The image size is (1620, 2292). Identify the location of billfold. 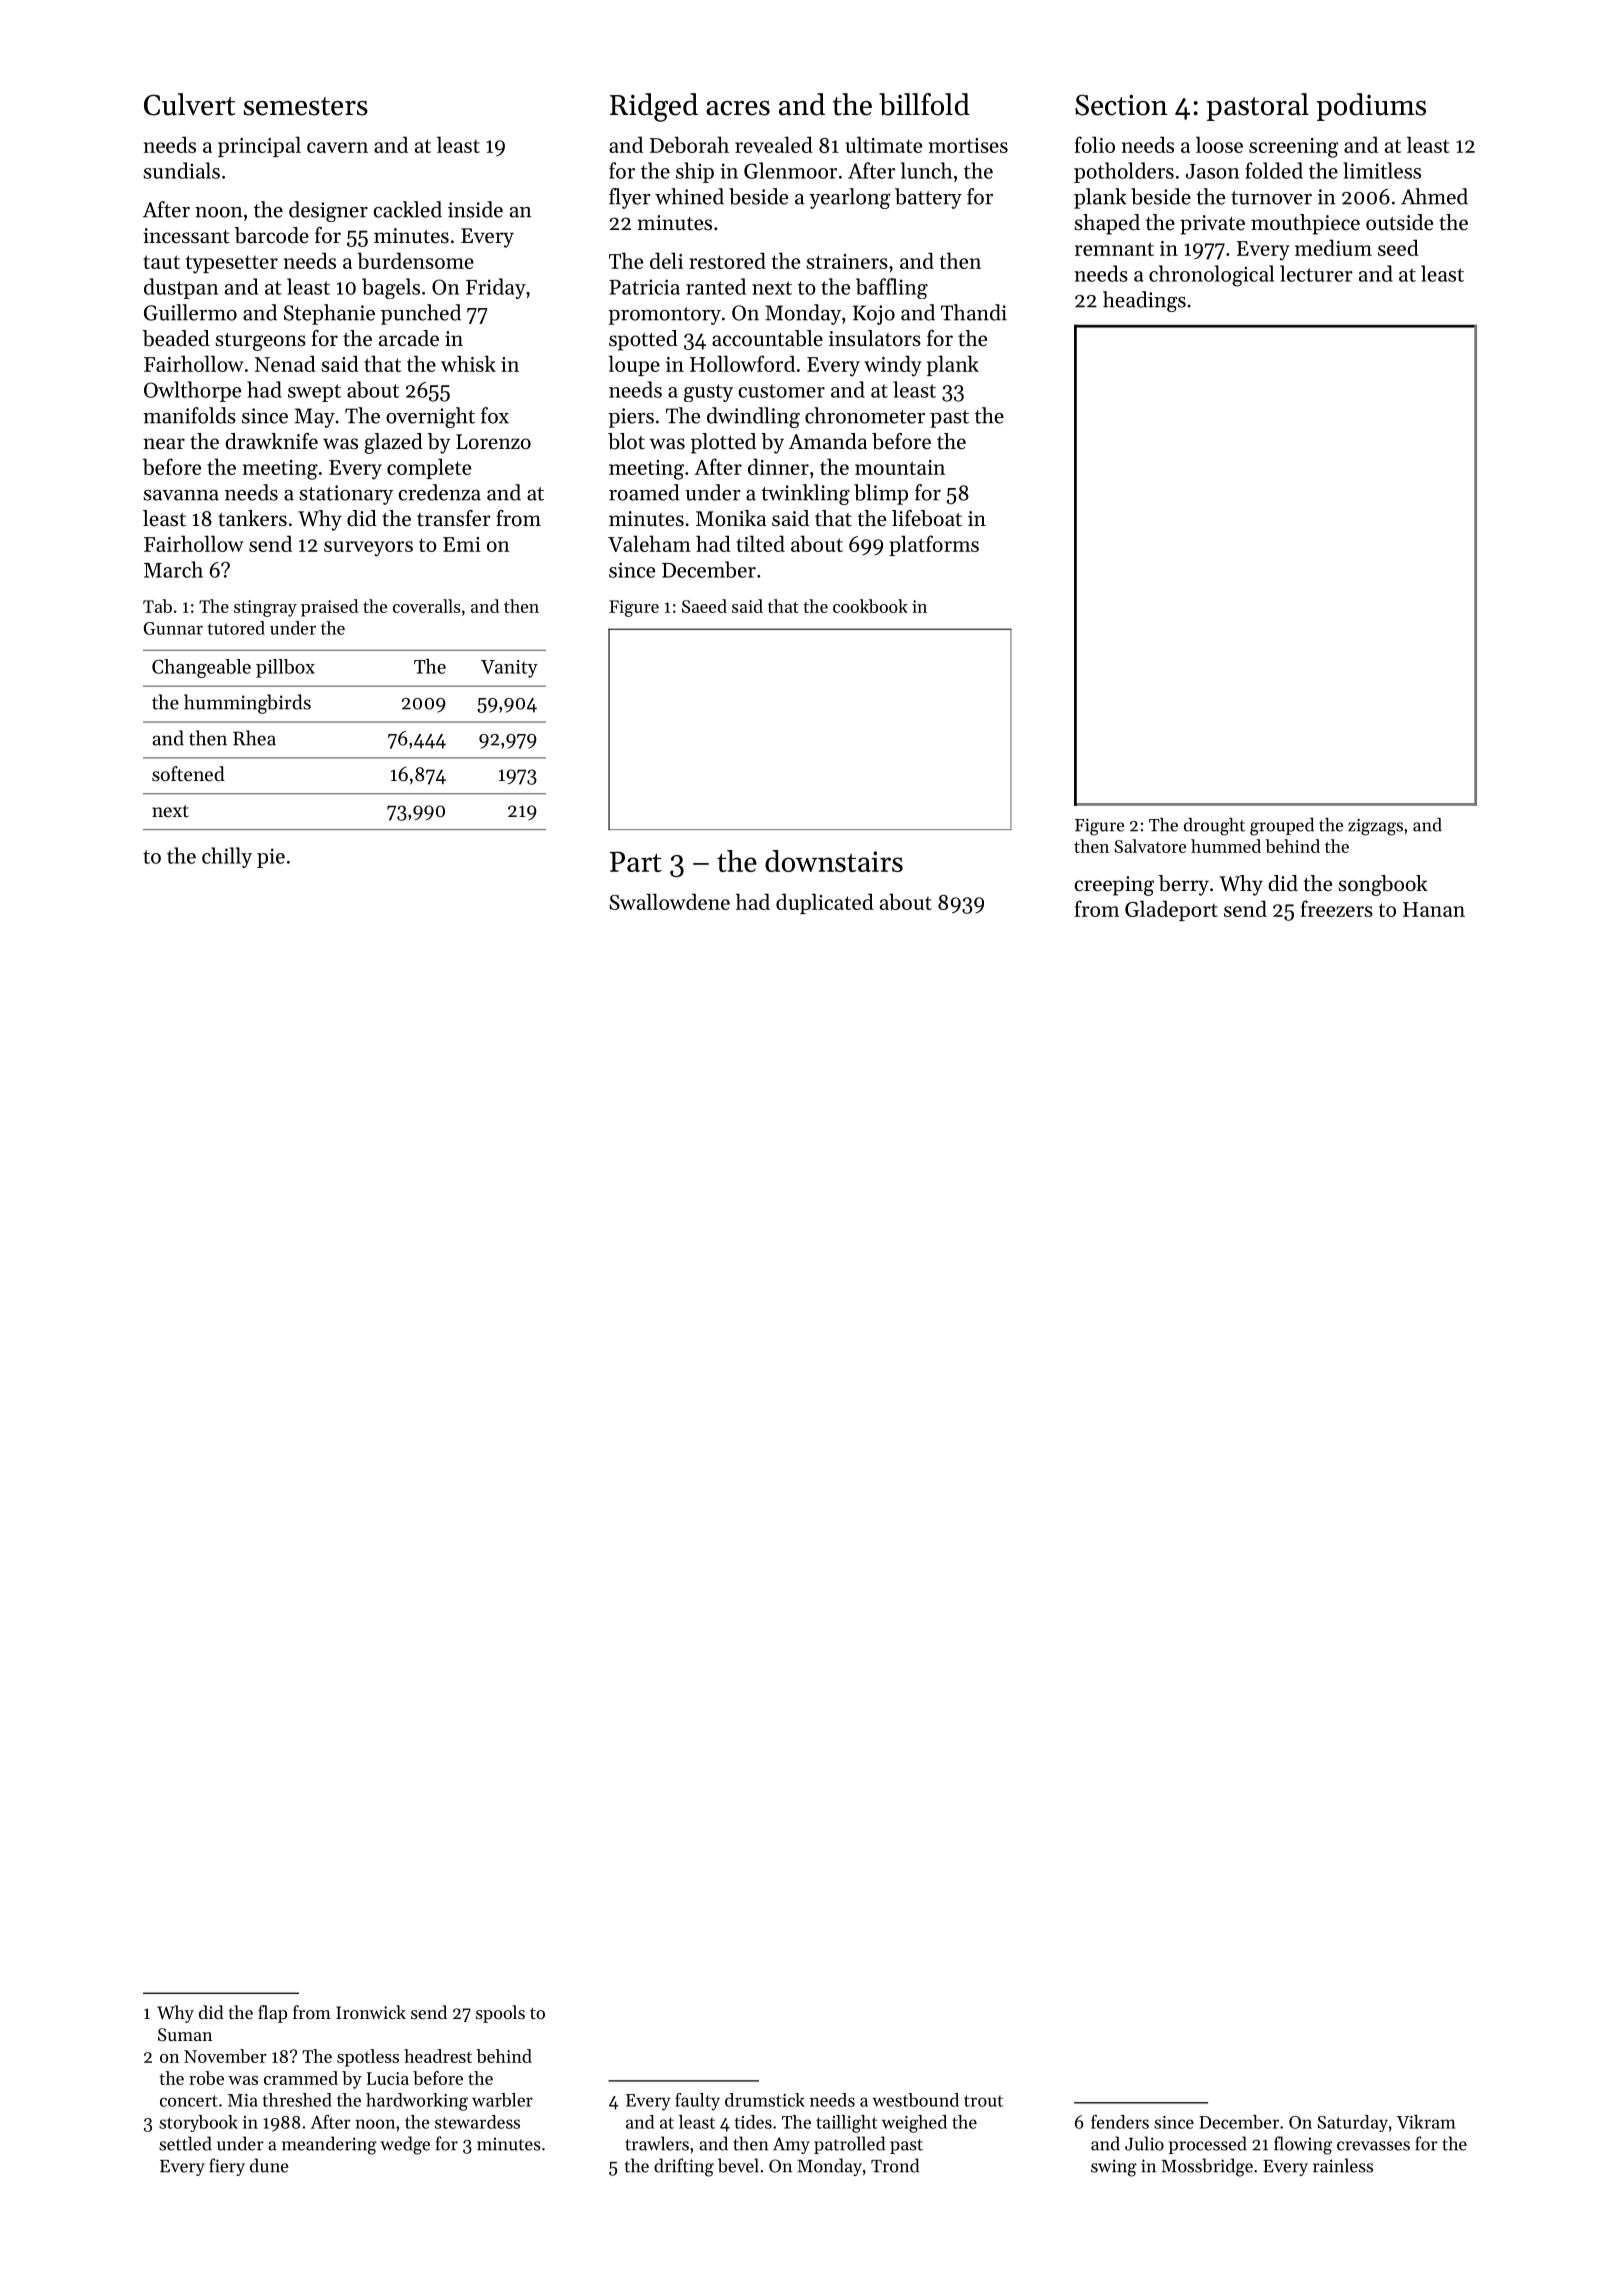
(924, 104).
